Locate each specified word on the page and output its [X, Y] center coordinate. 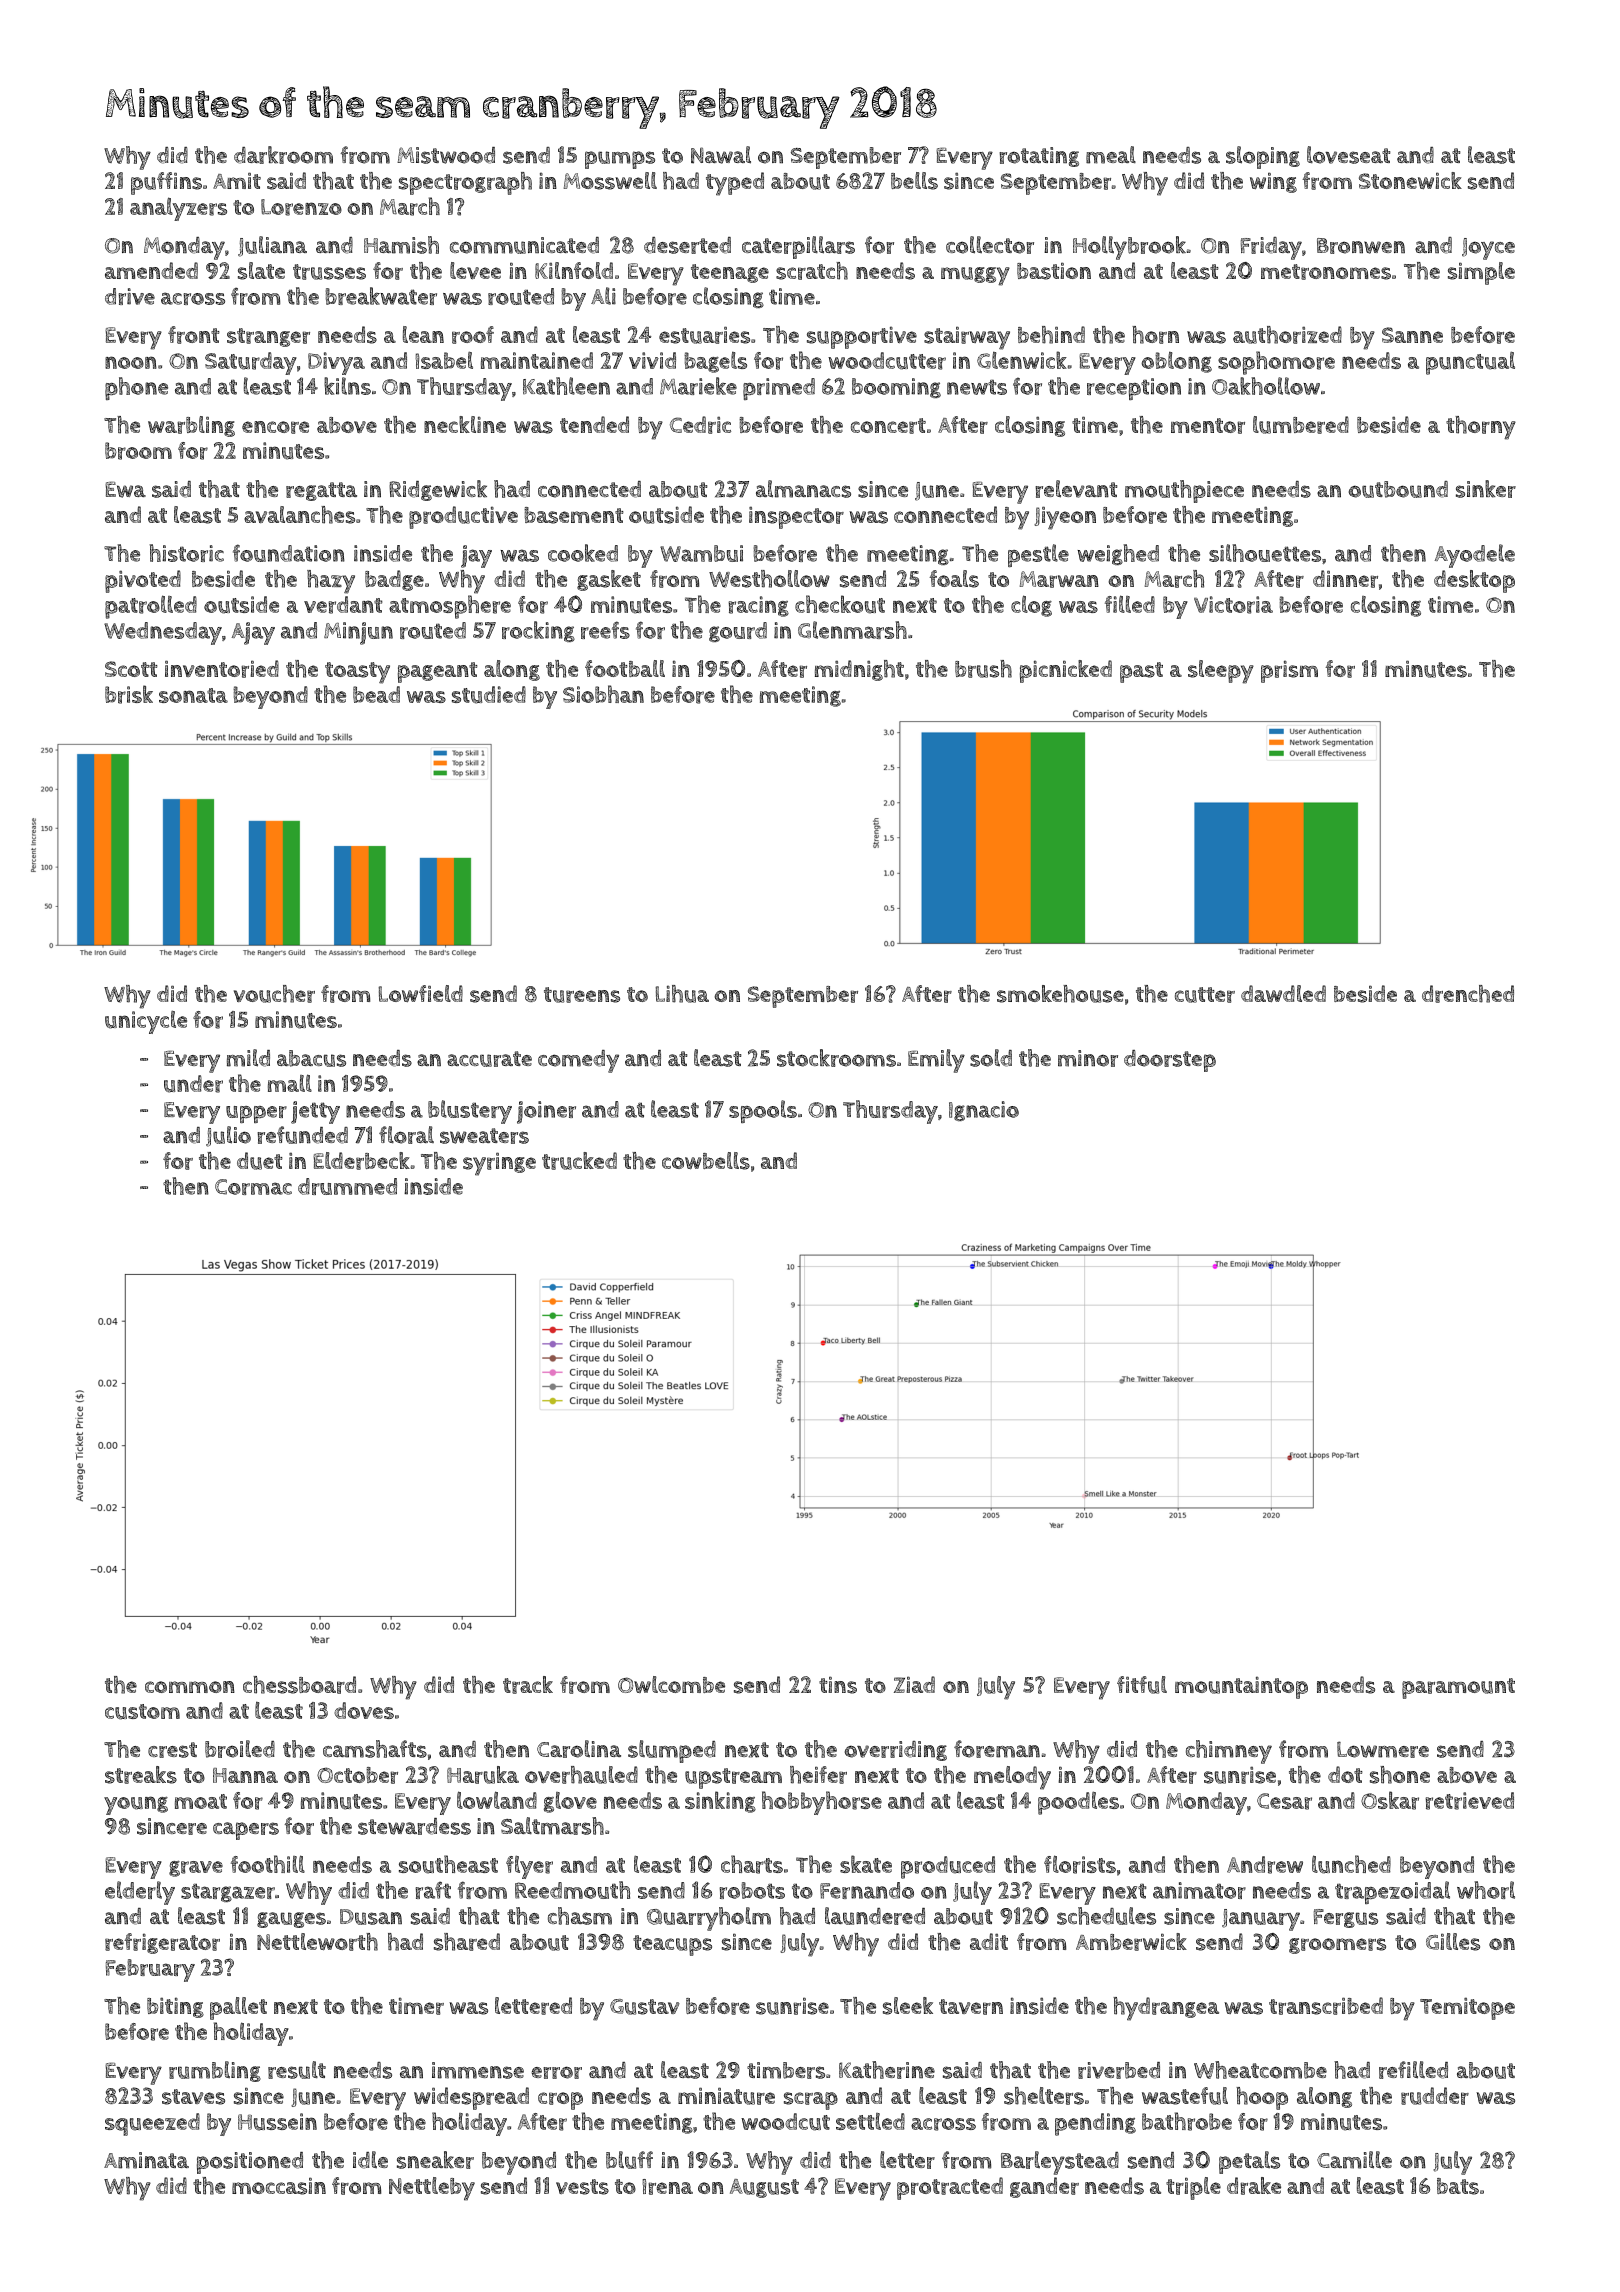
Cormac [253, 1187]
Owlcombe [671, 1684]
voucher [274, 994]
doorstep [1170, 1061]
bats [1458, 2186]
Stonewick [1410, 180]
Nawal [721, 155]
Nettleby [432, 2189]
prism [1289, 671]
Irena [667, 2187]
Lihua [682, 994]
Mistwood [446, 155]
